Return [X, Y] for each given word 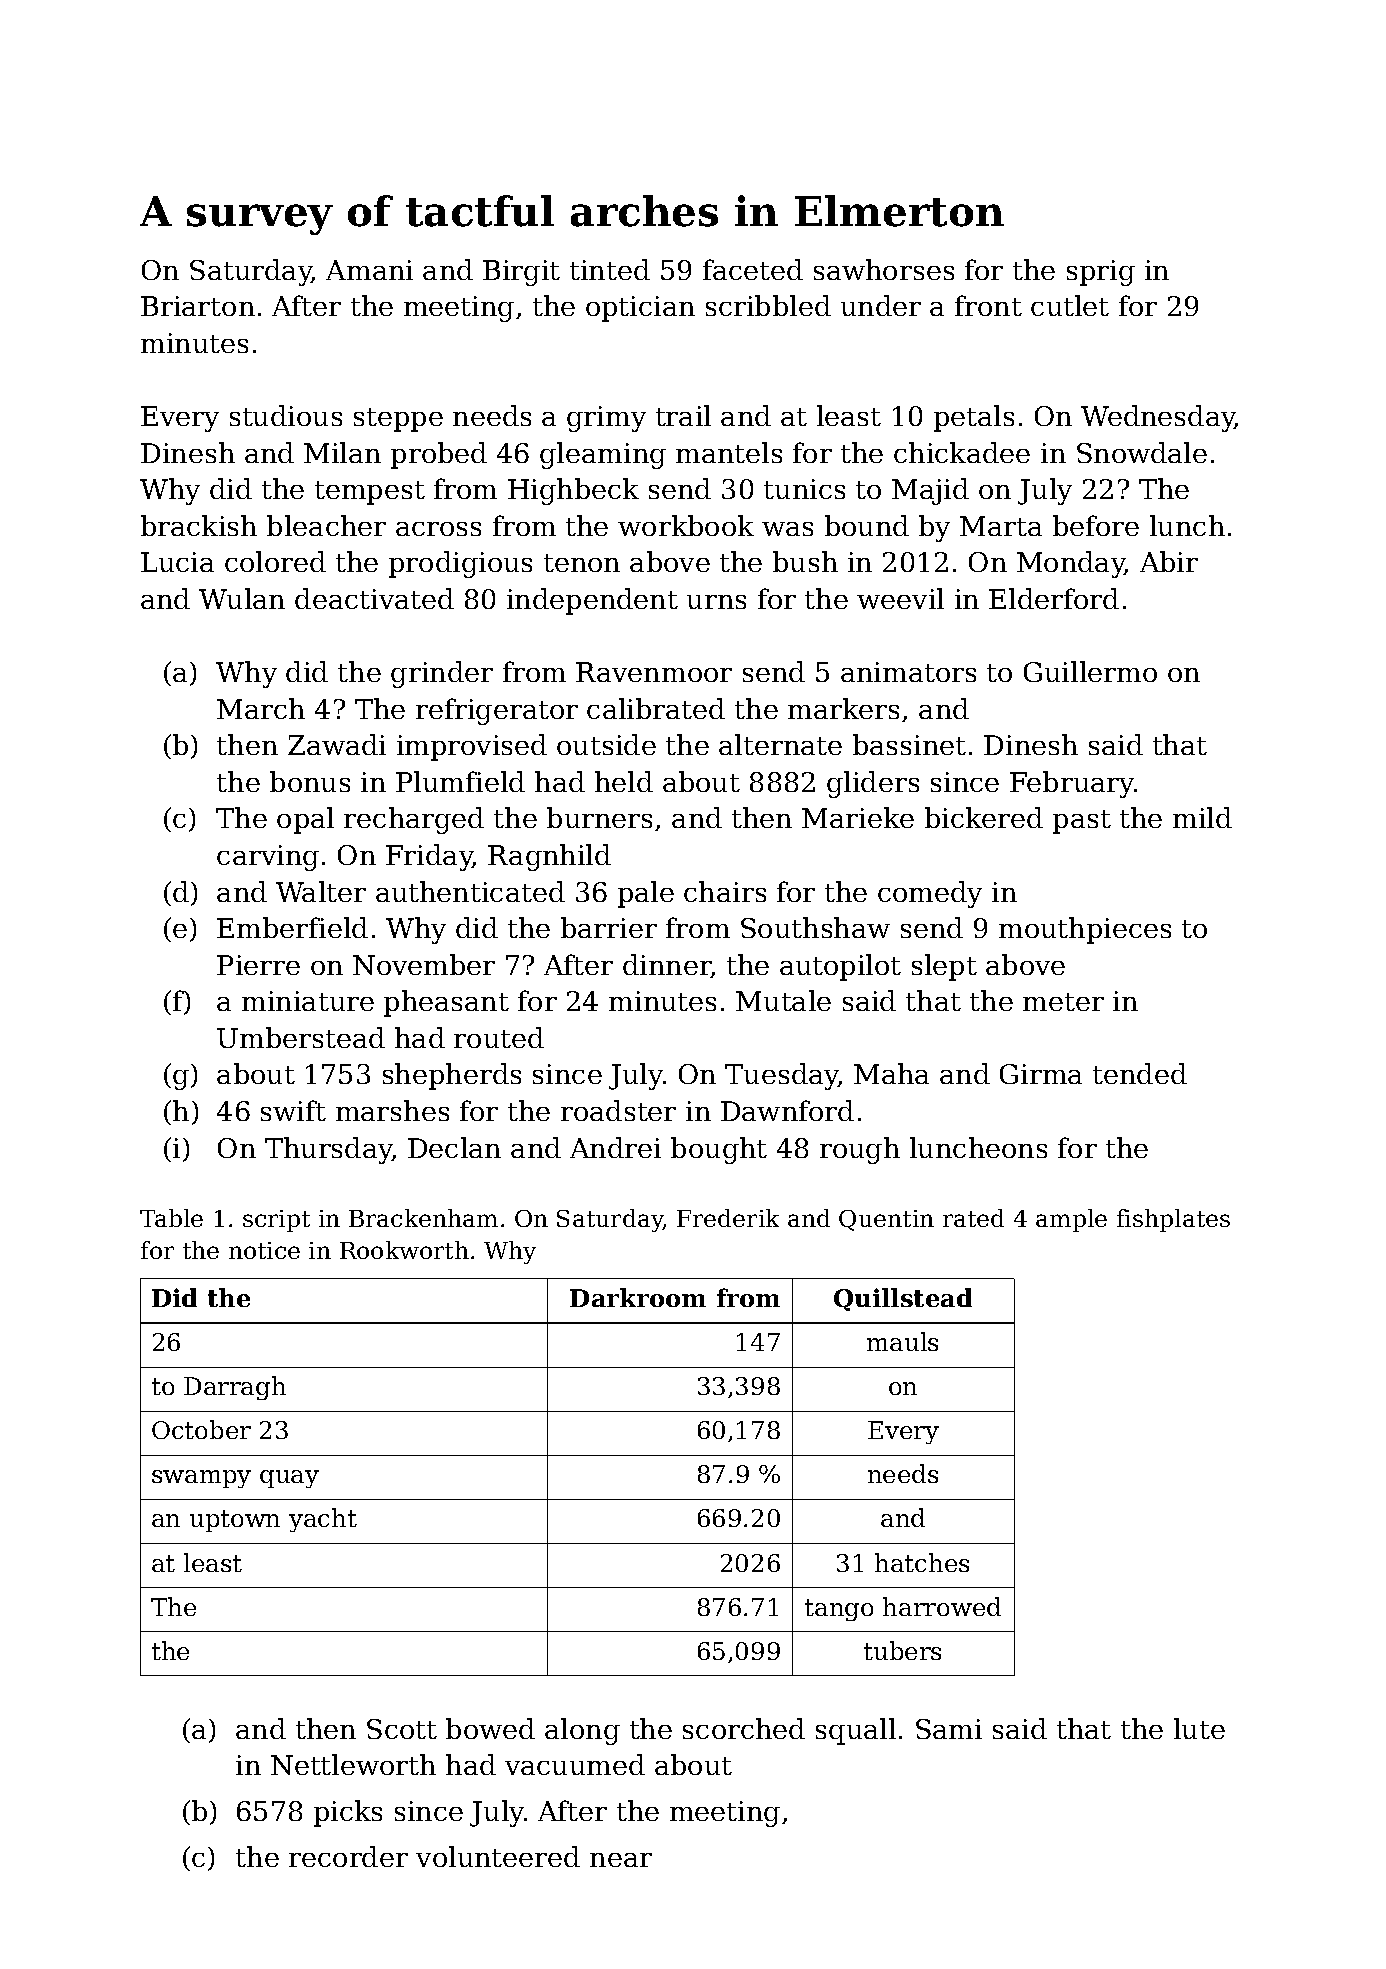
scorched [744, 1728]
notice [264, 1250]
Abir [1169, 561]
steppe [398, 420]
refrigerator [497, 711]
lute [1199, 1728]
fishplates [1173, 1220]
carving [268, 858]
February [1072, 784]
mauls [902, 1341]
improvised [472, 747]
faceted [753, 269]
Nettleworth [353, 1764]
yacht [323, 1520]
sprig [1101, 273]
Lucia [177, 562]
